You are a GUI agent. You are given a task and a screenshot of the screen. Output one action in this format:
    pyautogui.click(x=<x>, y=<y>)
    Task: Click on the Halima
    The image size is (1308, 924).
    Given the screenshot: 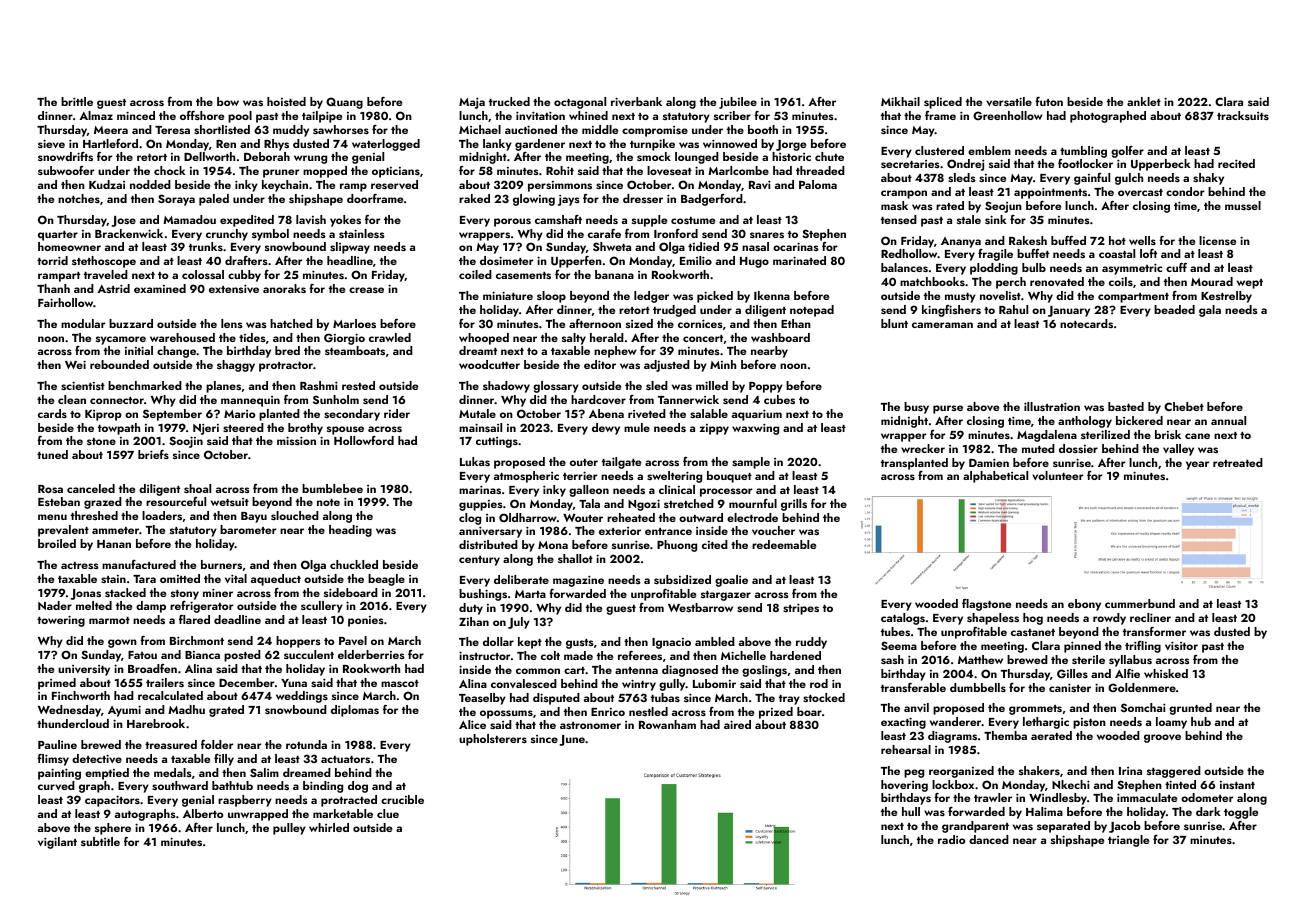 What is the action you would take?
    pyautogui.click(x=1044, y=811)
